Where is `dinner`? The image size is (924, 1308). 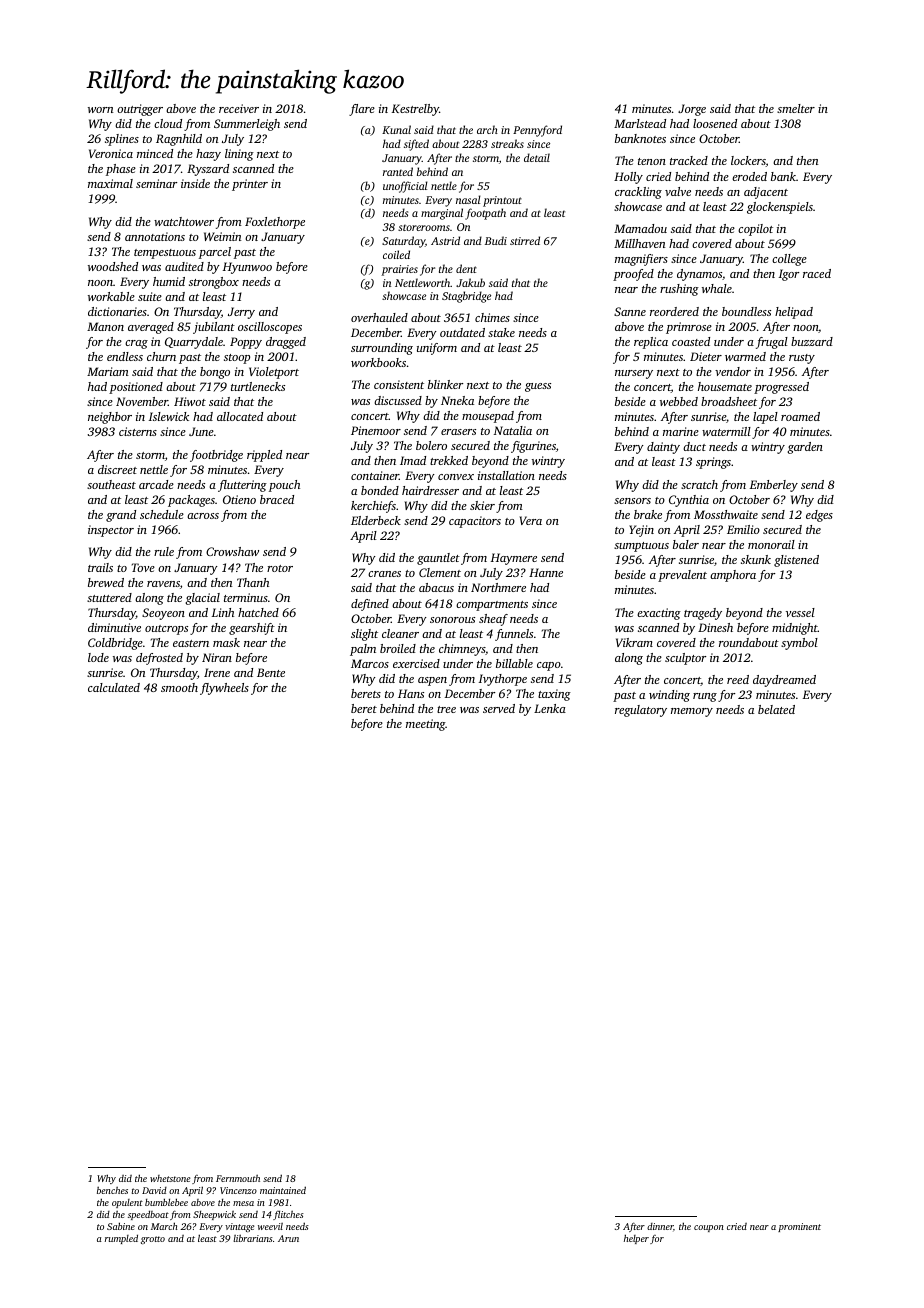
dinner is located at coordinates (660, 1226).
